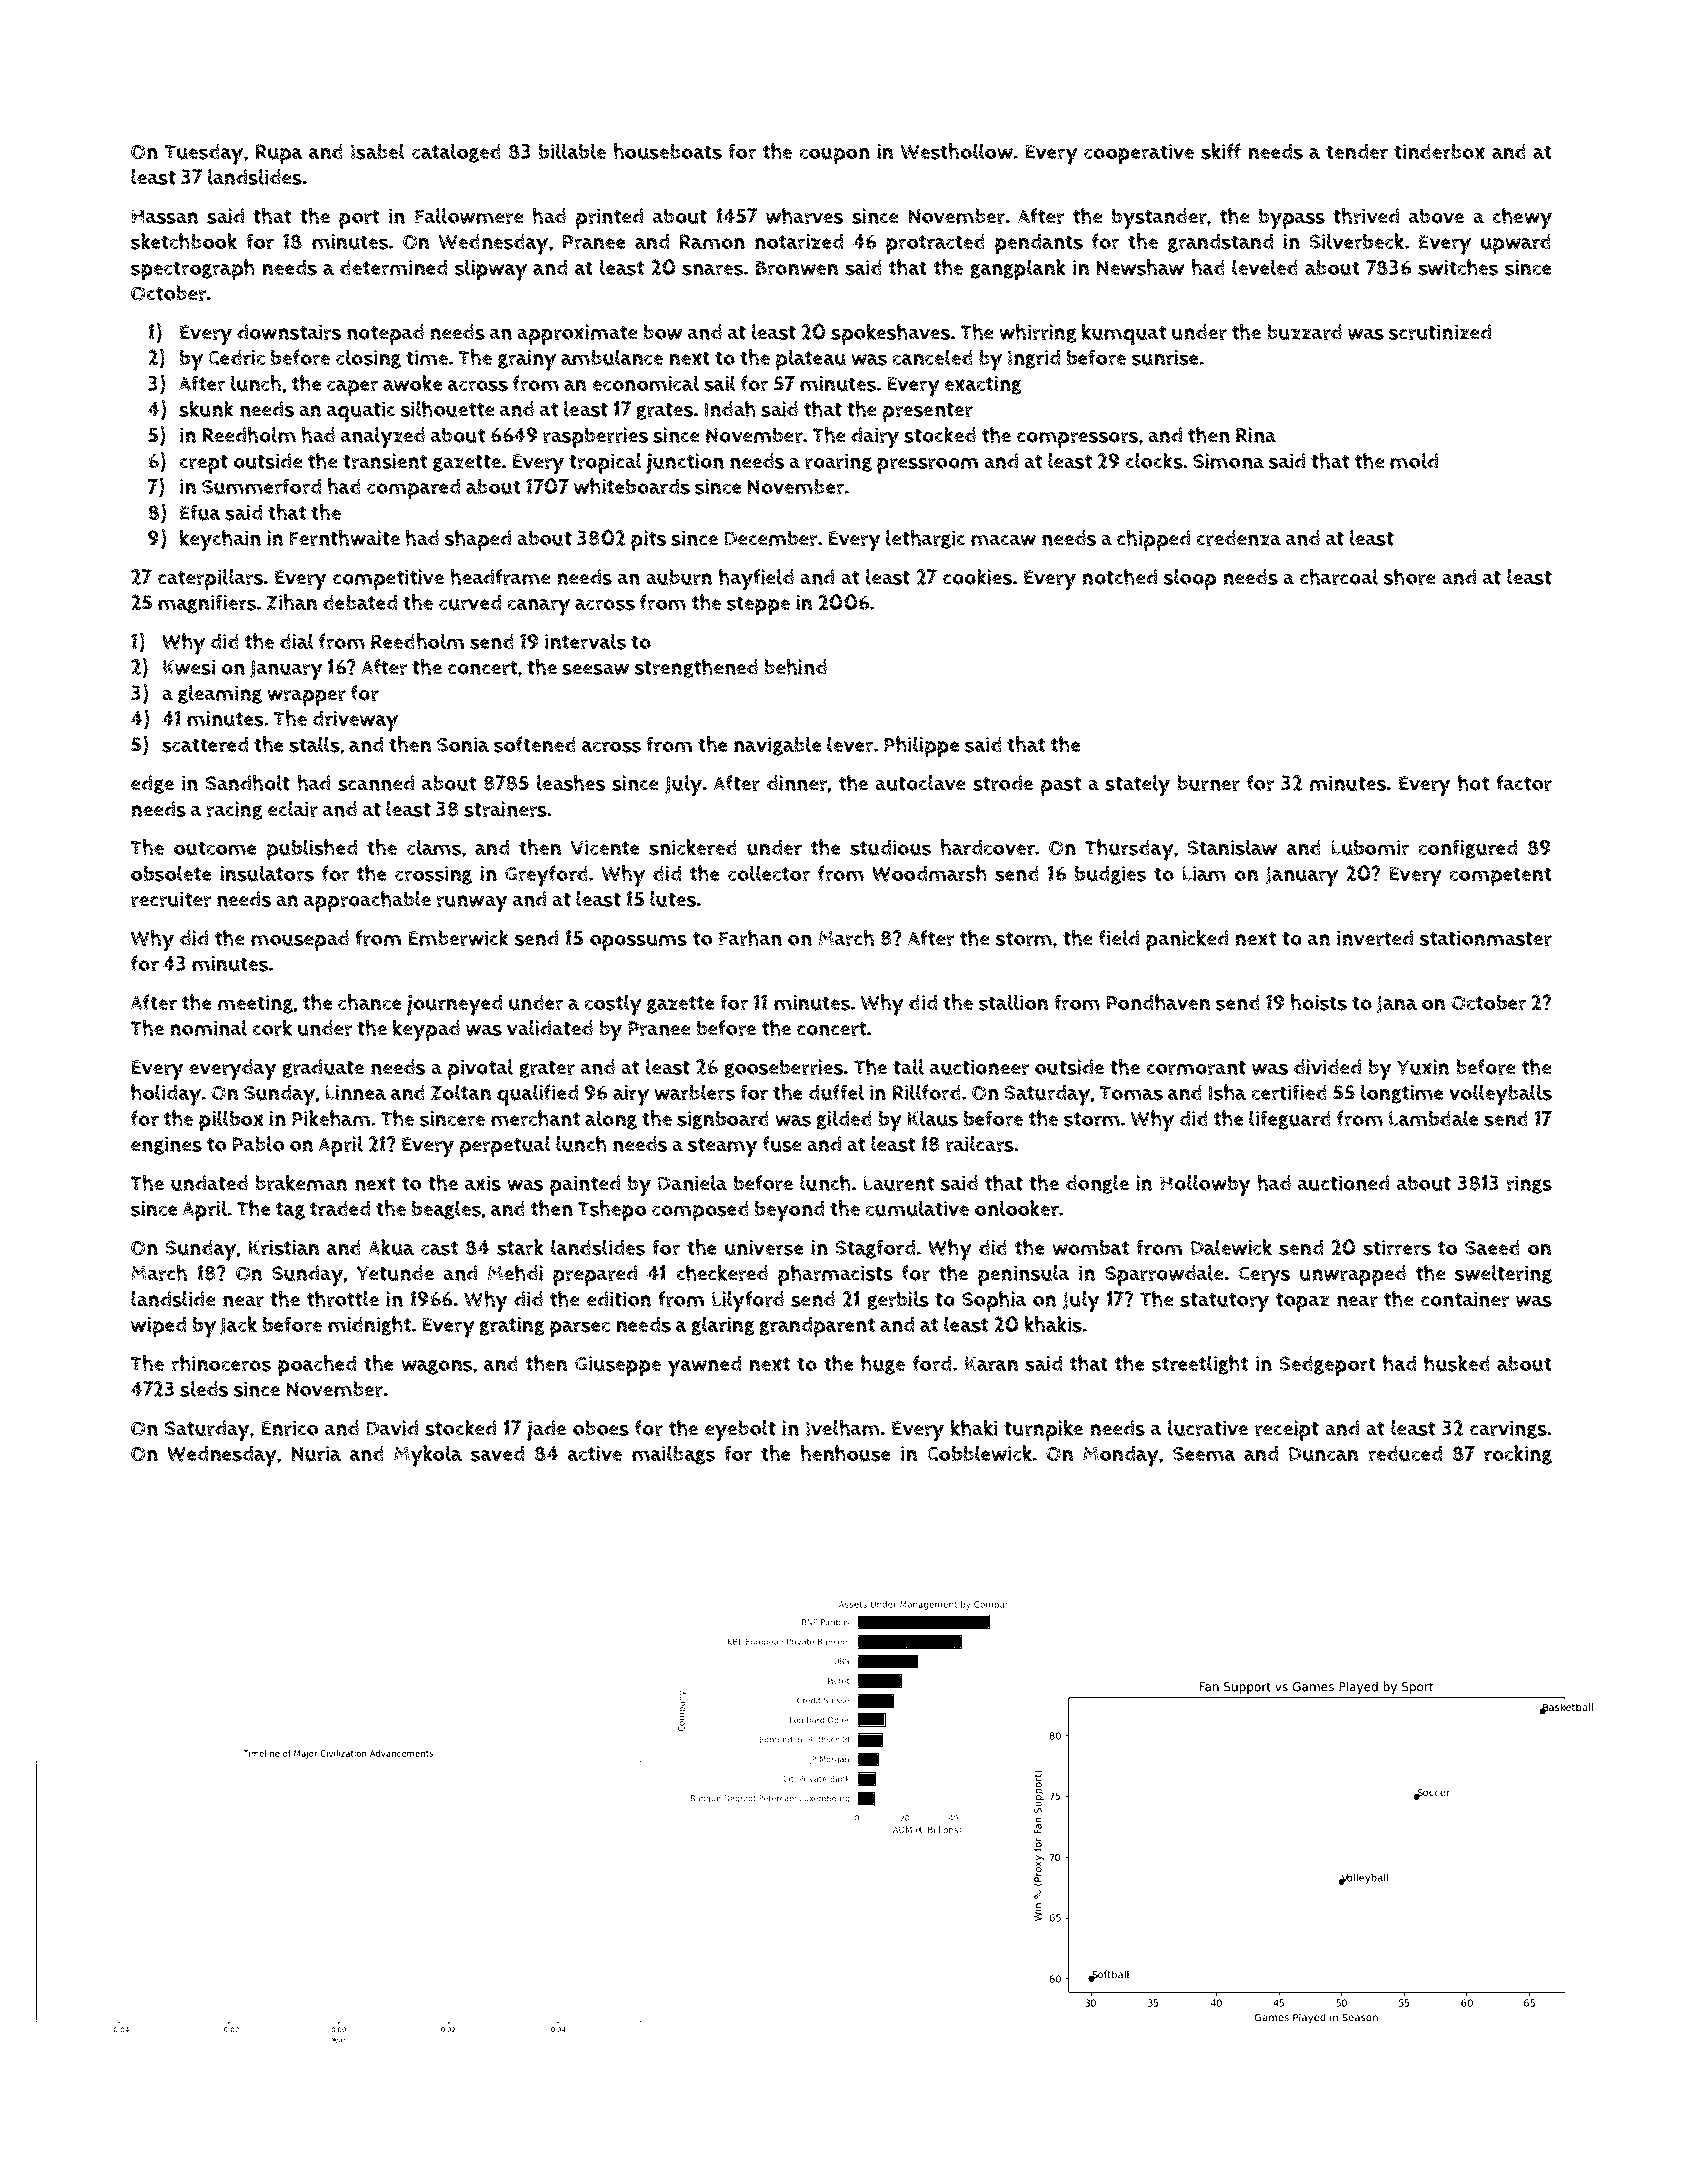 This screenshot has width=1683, height=2178. What do you see at coordinates (980, 1144) in the screenshot?
I see `railcars` at bounding box center [980, 1144].
